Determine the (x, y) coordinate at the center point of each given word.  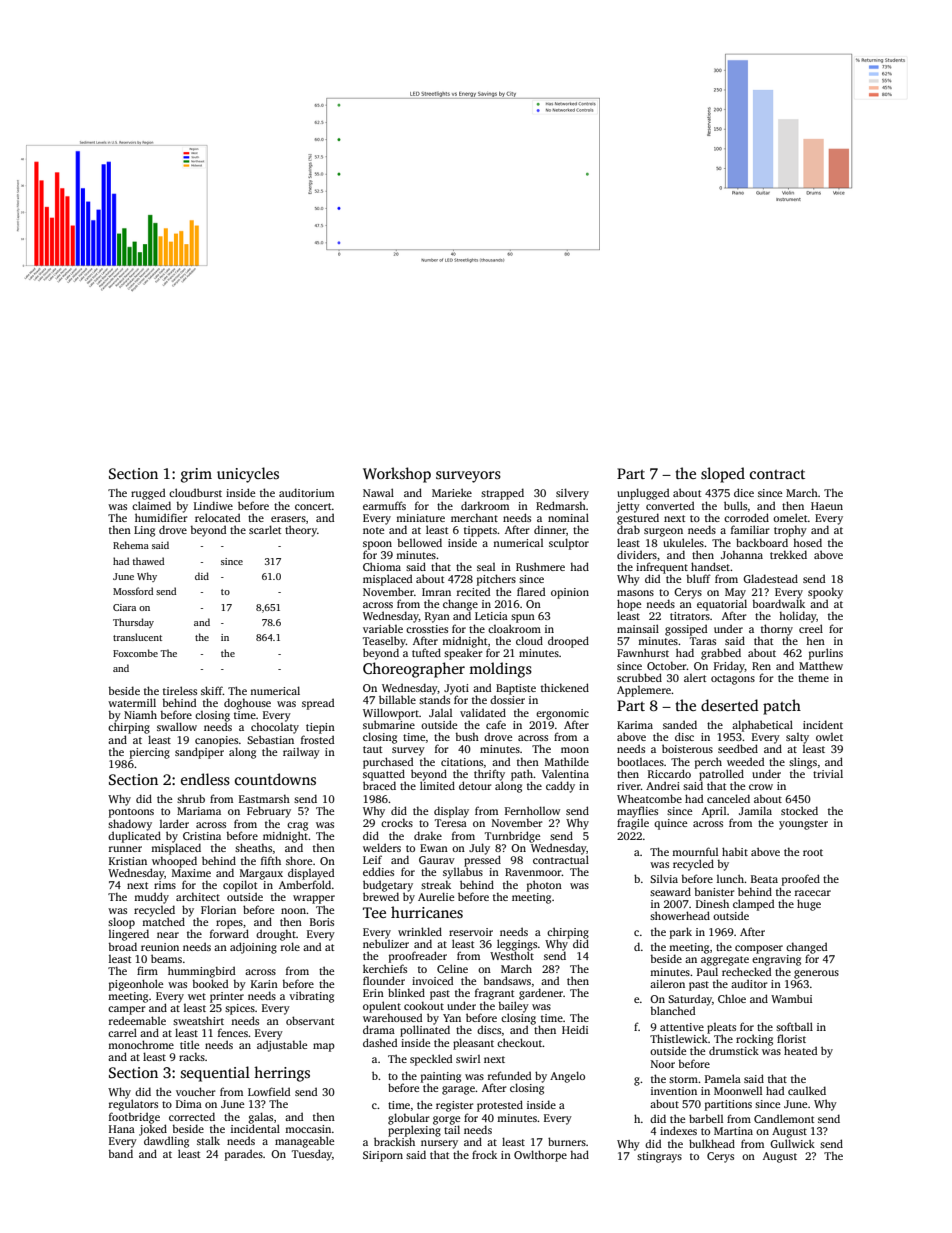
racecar (813, 893)
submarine (389, 724)
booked (210, 983)
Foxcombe (135, 653)
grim (196, 475)
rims (165, 885)
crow (761, 787)
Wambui (791, 998)
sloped (723, 475)
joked (153, 1130)
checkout (520, 1042)
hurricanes (427, 912)
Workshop (397, 475)
